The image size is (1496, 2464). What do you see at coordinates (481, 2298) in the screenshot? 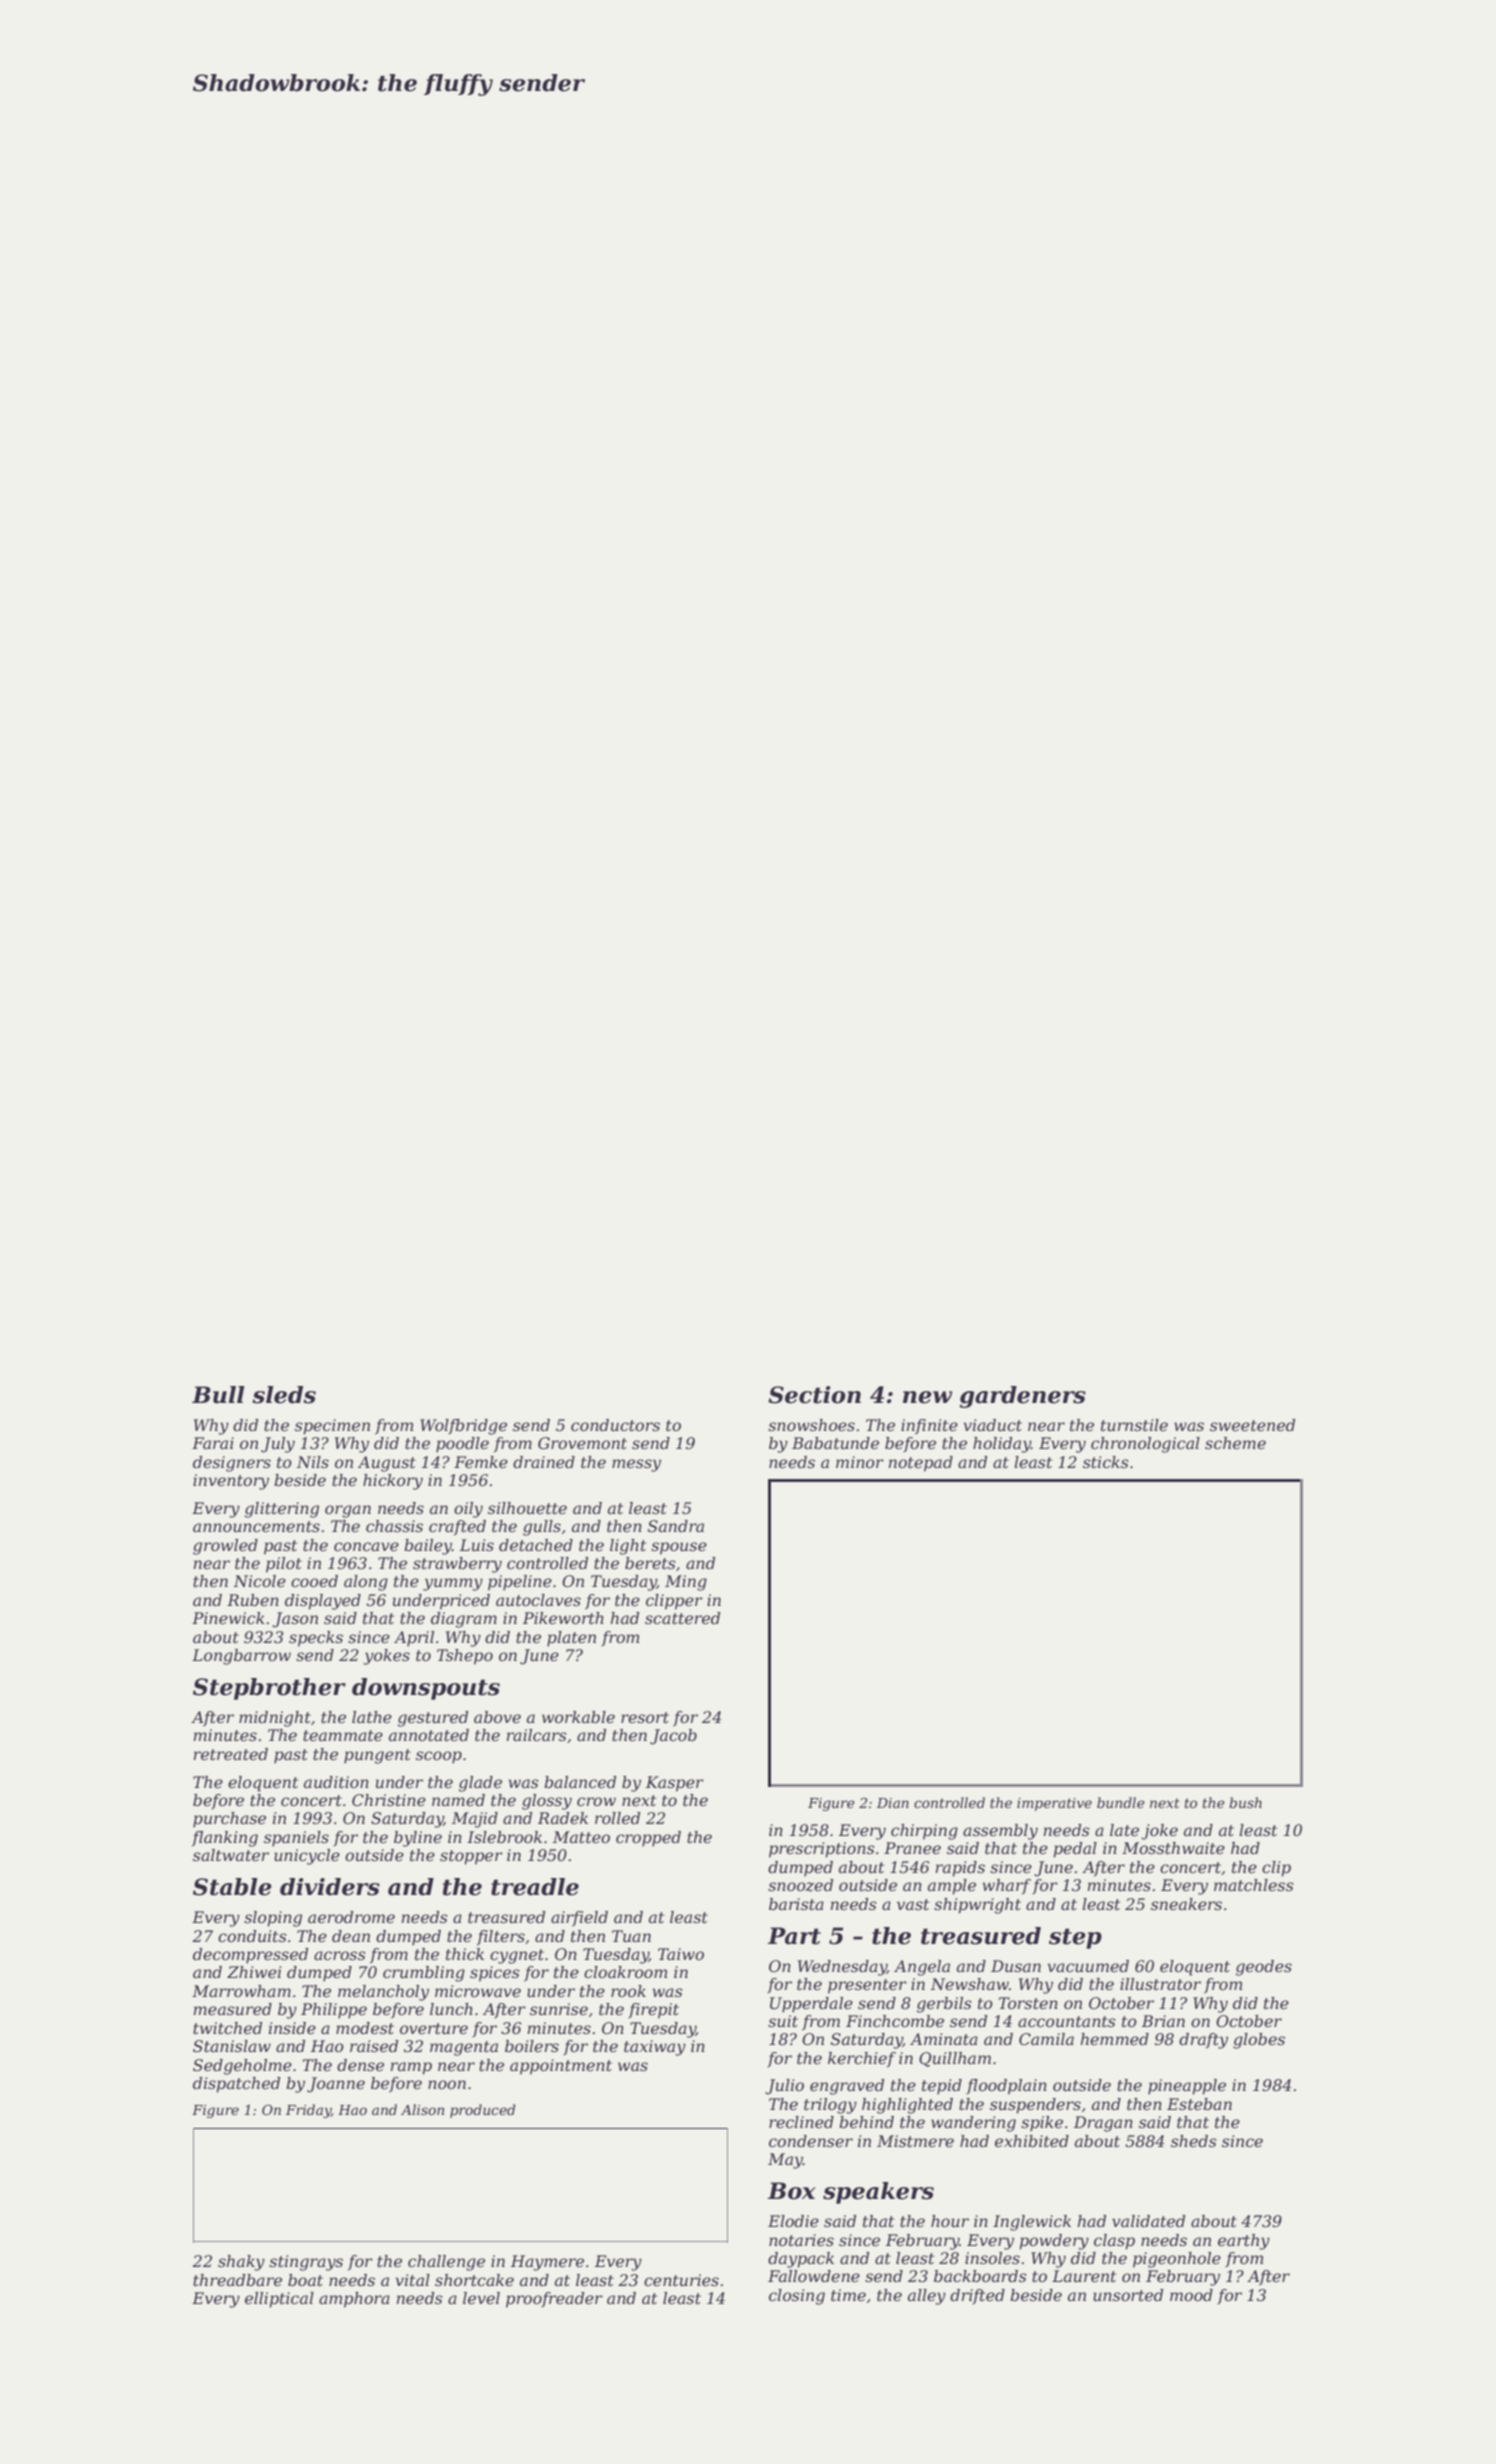
I see `level` at bounding box center [481, 2298].
